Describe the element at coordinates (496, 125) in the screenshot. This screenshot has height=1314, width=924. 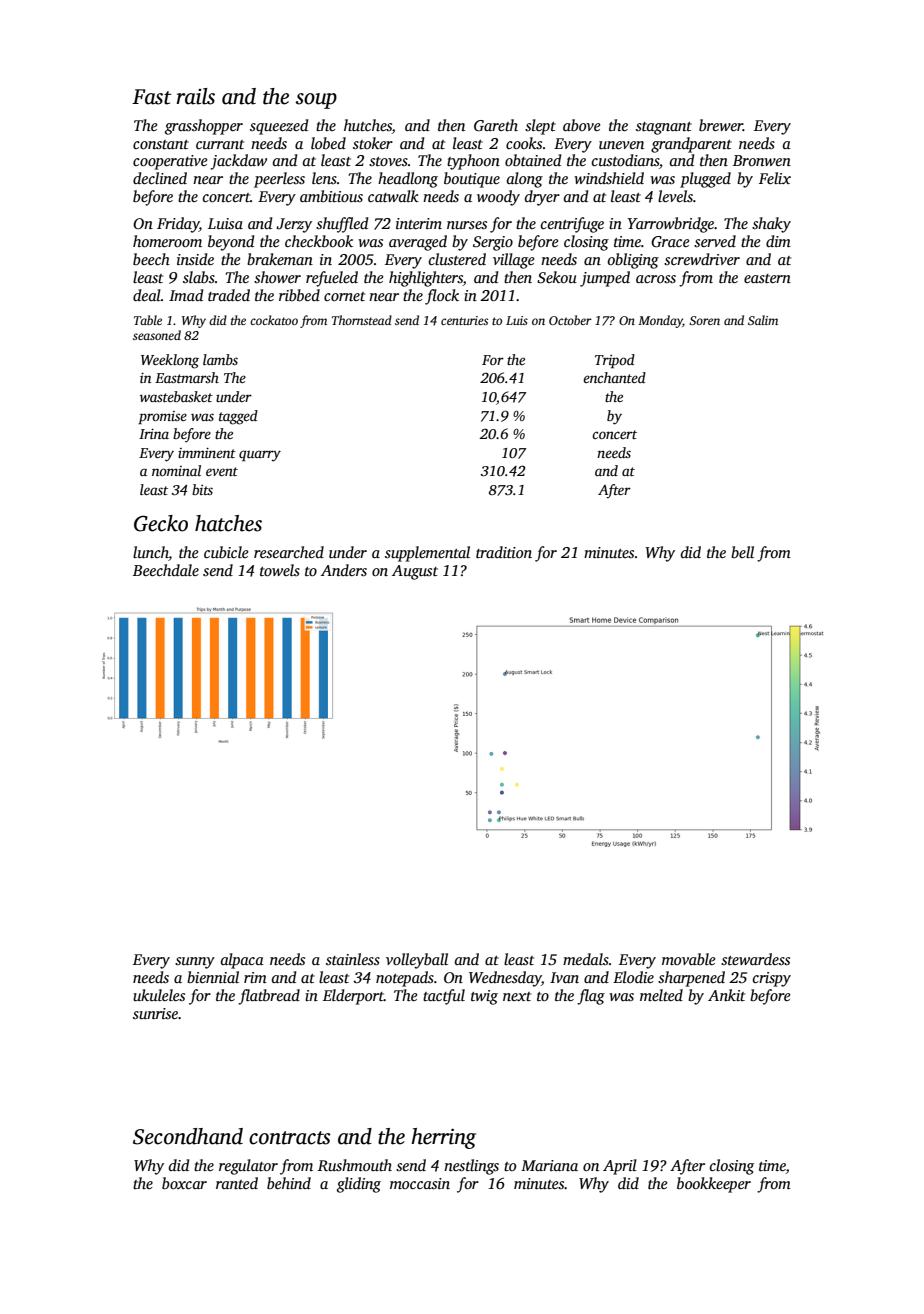
I see `Gareth` at that location.
